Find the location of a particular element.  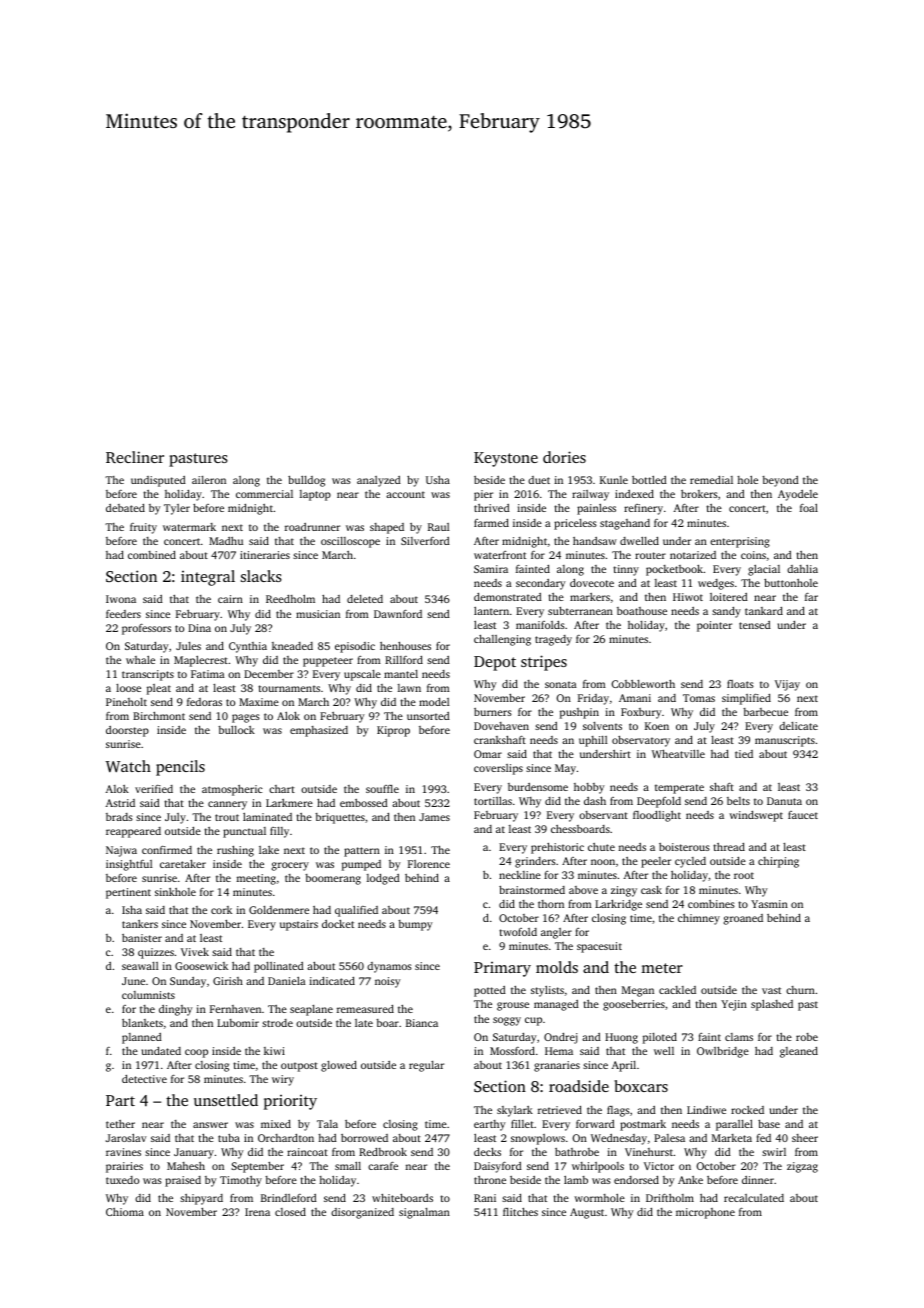

notarized is located at coordinates (693, 555).
